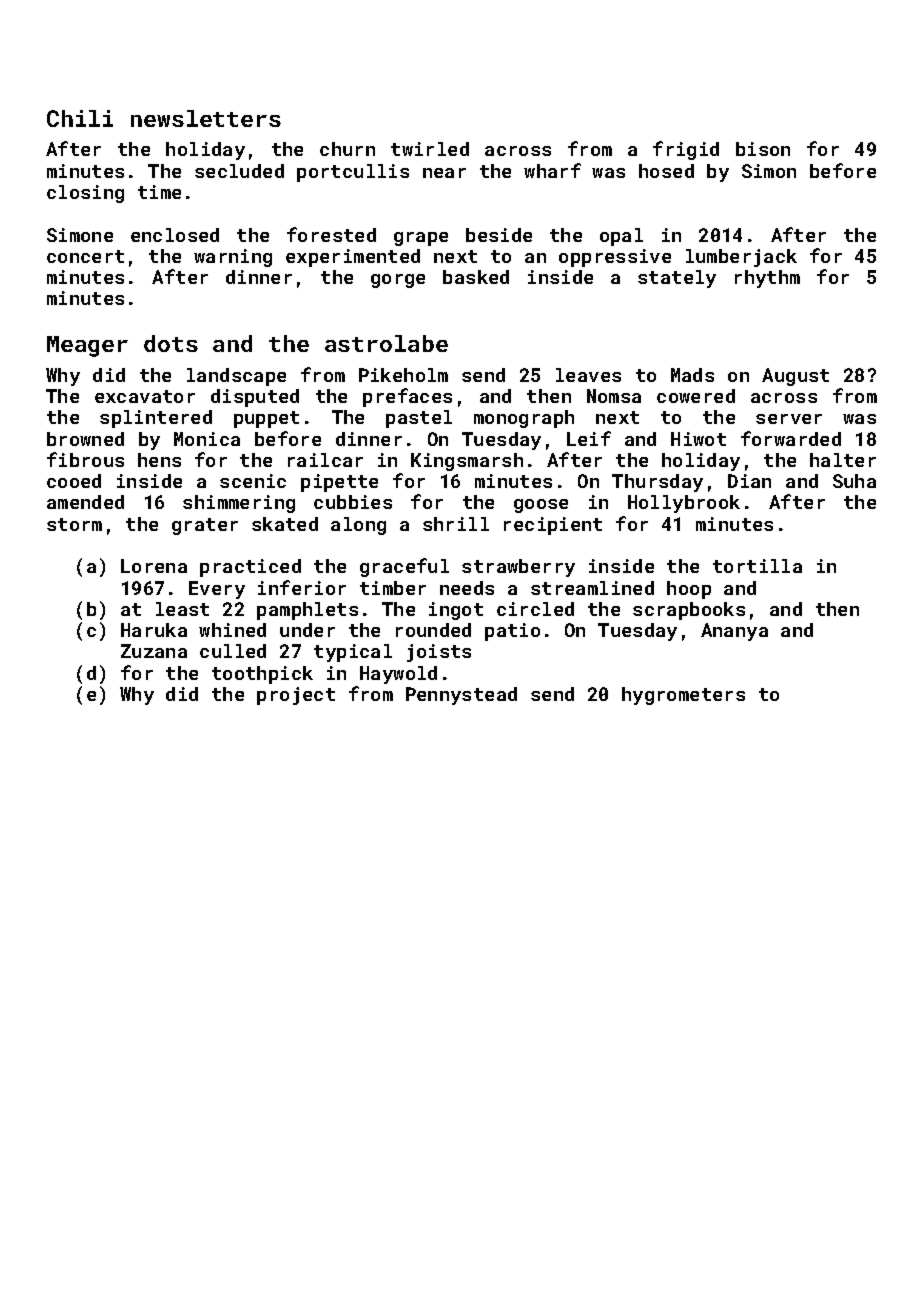 The width and height of the document is (924, 1314). Describe the element at coordinates (757, 566) in the document. I see `tortilla` at that location.
